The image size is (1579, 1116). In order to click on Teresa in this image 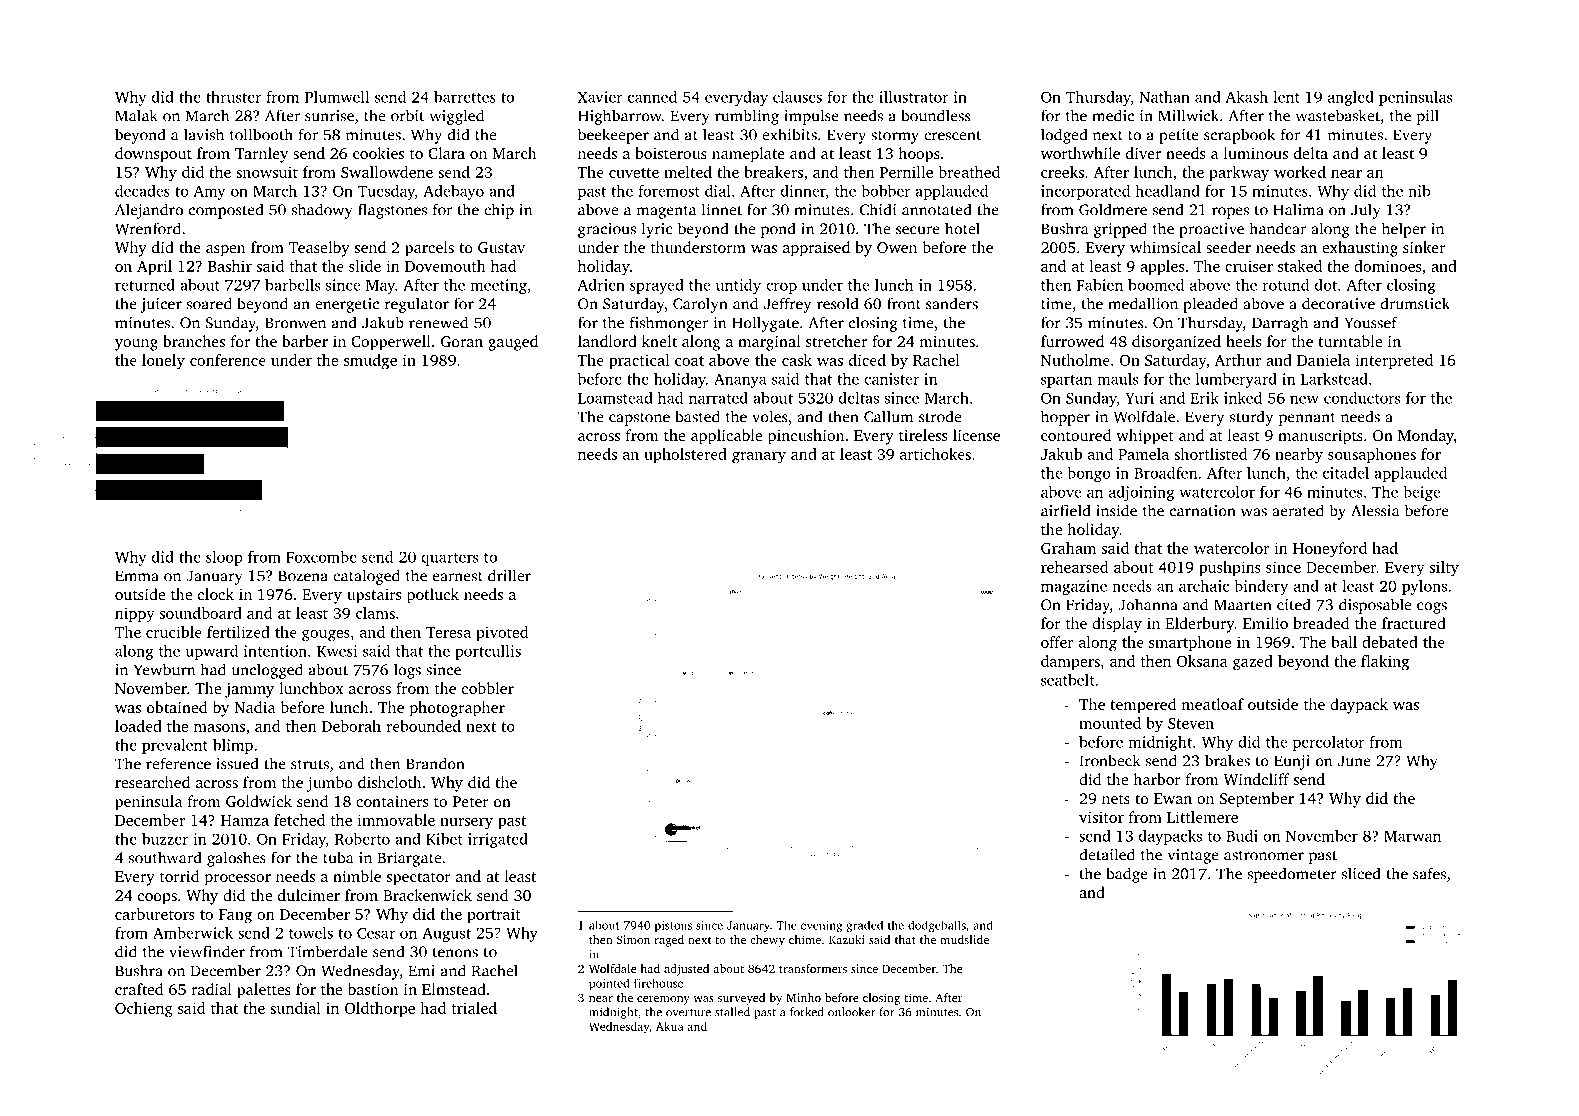, I will do `click(448, 632)`.
